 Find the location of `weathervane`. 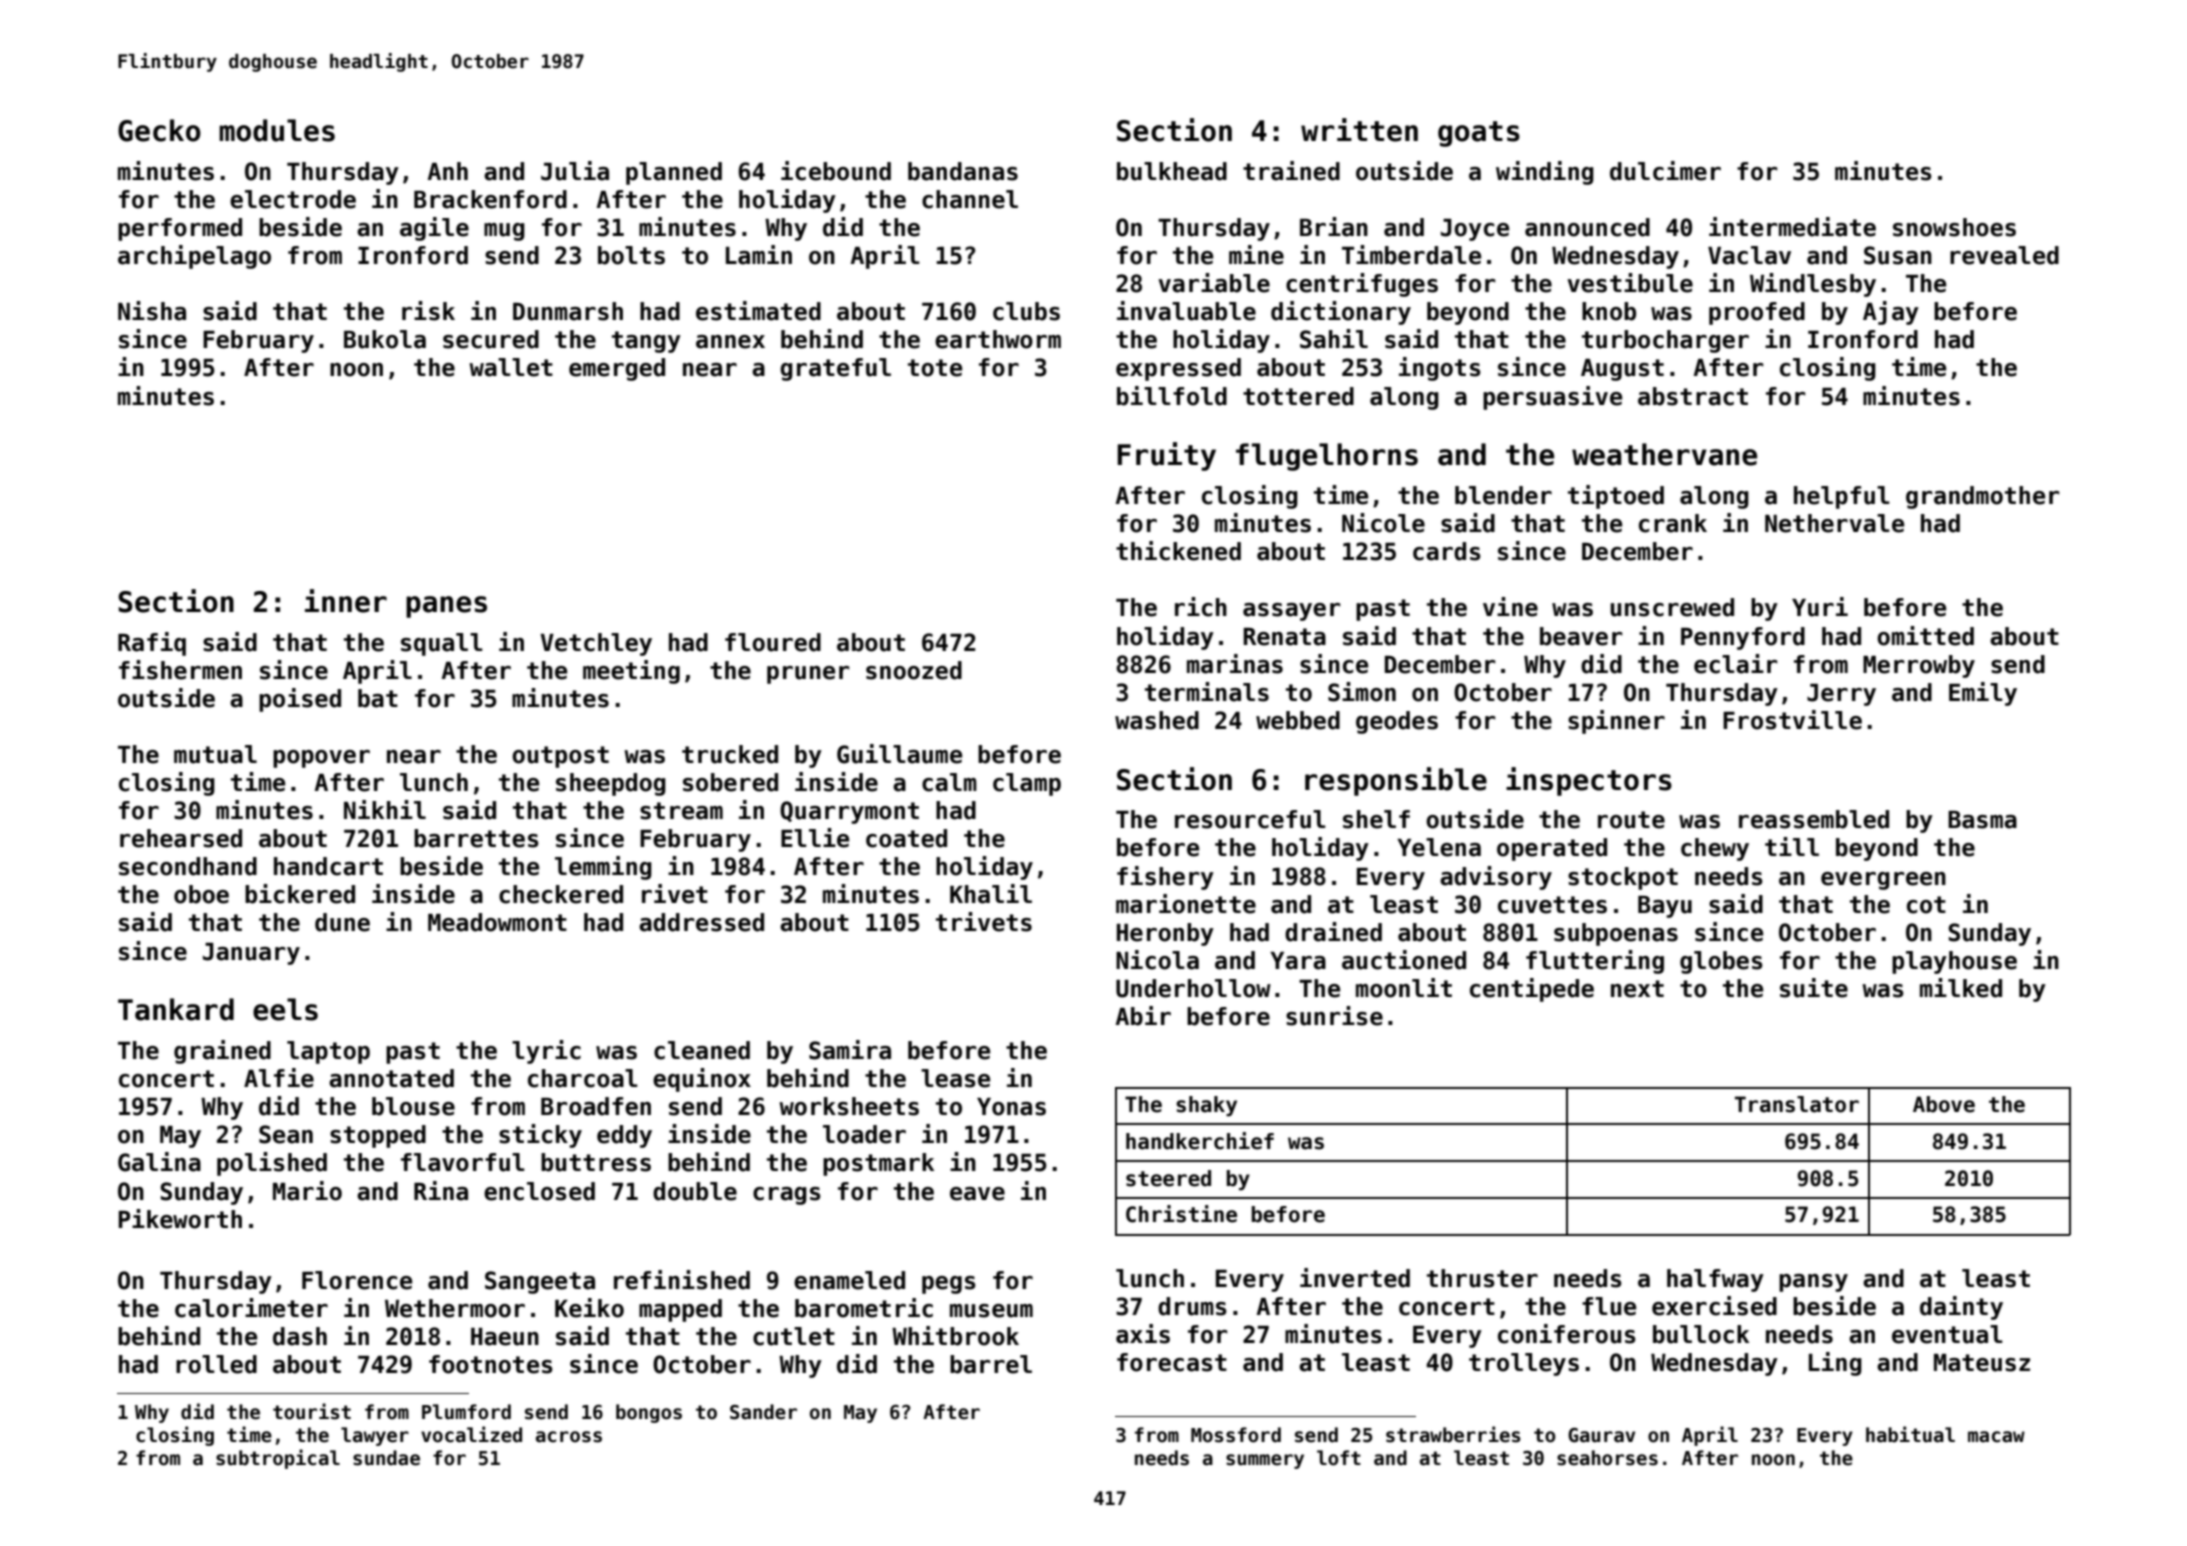

weathervane is located at coordinates (1664, 454).
